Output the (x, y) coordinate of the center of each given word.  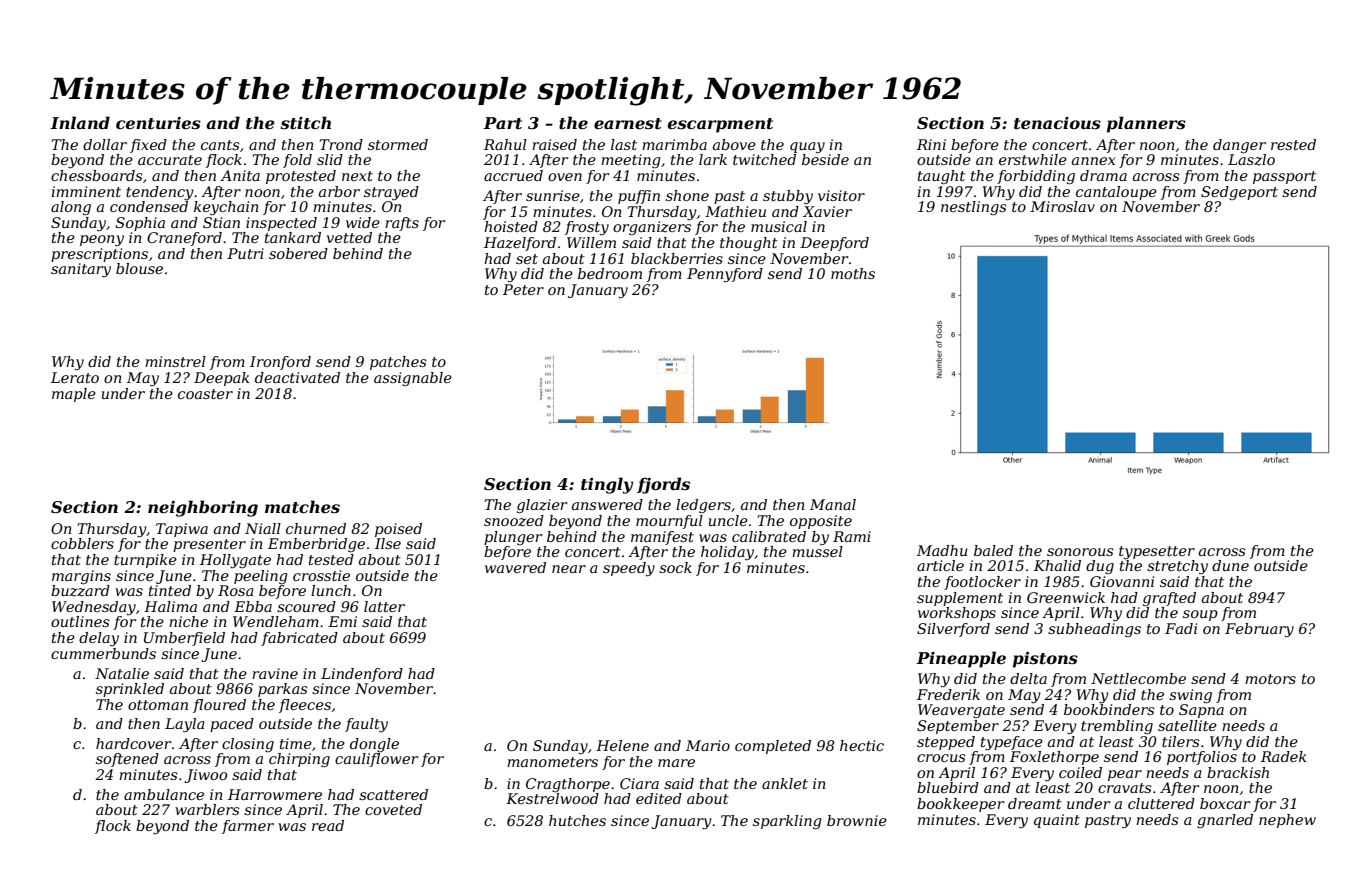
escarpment (720, 125)
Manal (833, 504)
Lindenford (362, 675)
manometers (552, 762)
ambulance (164, 794)
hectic (862, 745)
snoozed (514, 521)
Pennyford (725, 275)
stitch (305, 122)
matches (302, 506)
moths (853, 273)
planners (1146, 124)
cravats (1125, 788)
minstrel (175, 361)
